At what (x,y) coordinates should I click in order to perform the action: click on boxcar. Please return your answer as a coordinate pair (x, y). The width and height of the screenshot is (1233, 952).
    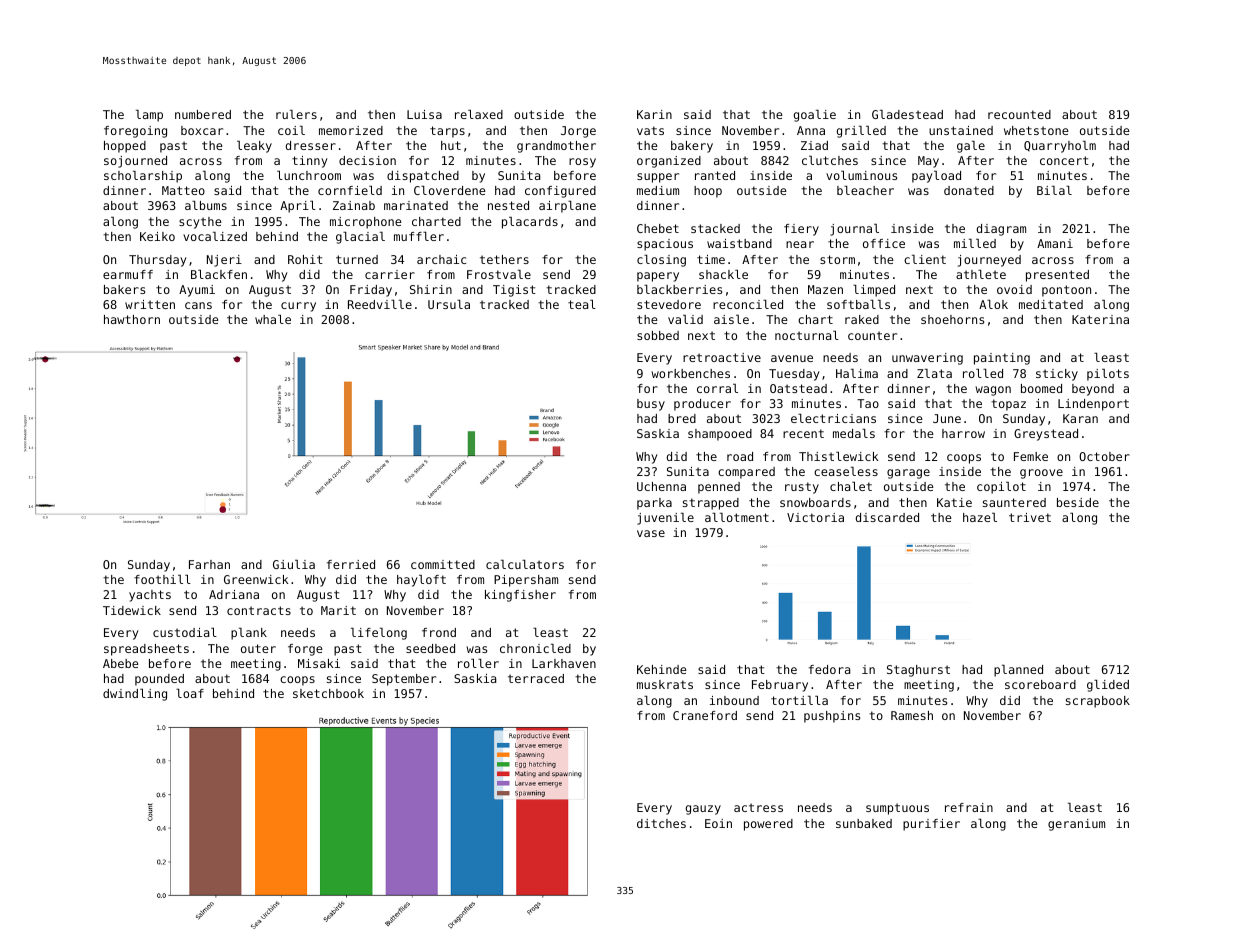
    Looking at the image, I should click on (202, 130).
